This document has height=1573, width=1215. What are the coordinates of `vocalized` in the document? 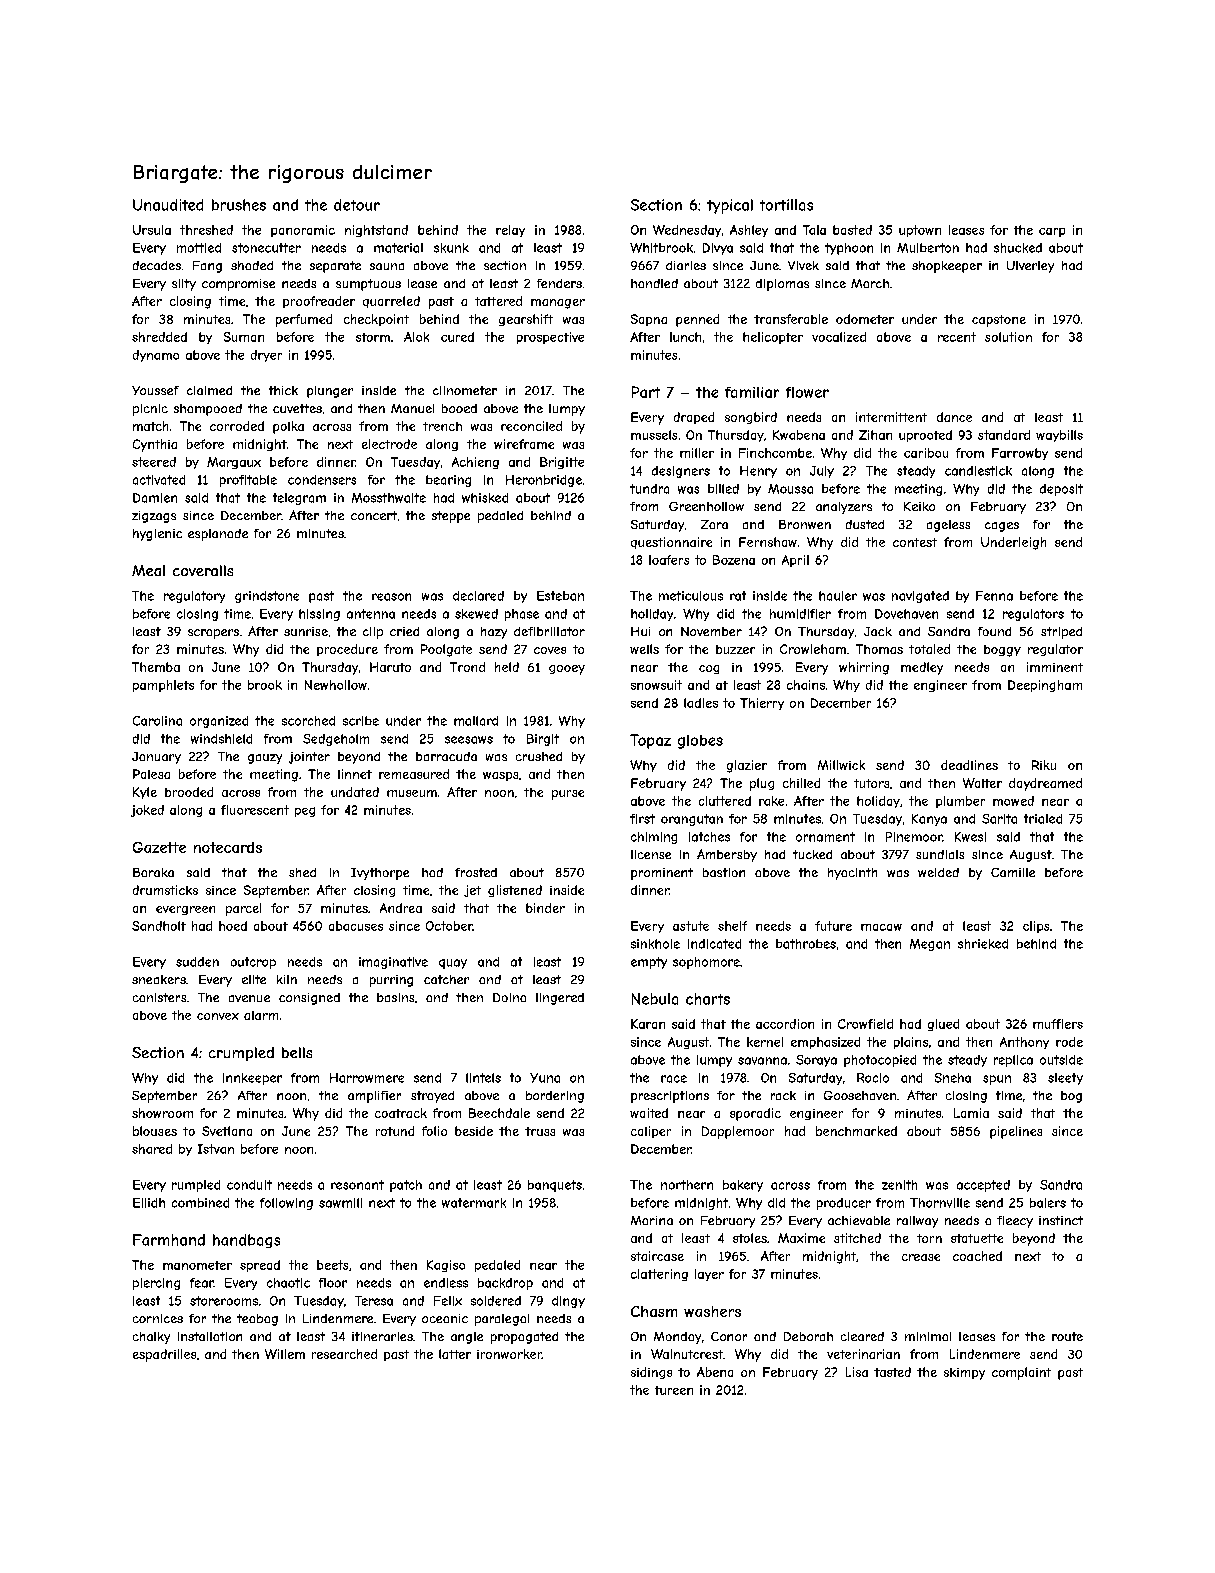 It's located at (839, 337).
